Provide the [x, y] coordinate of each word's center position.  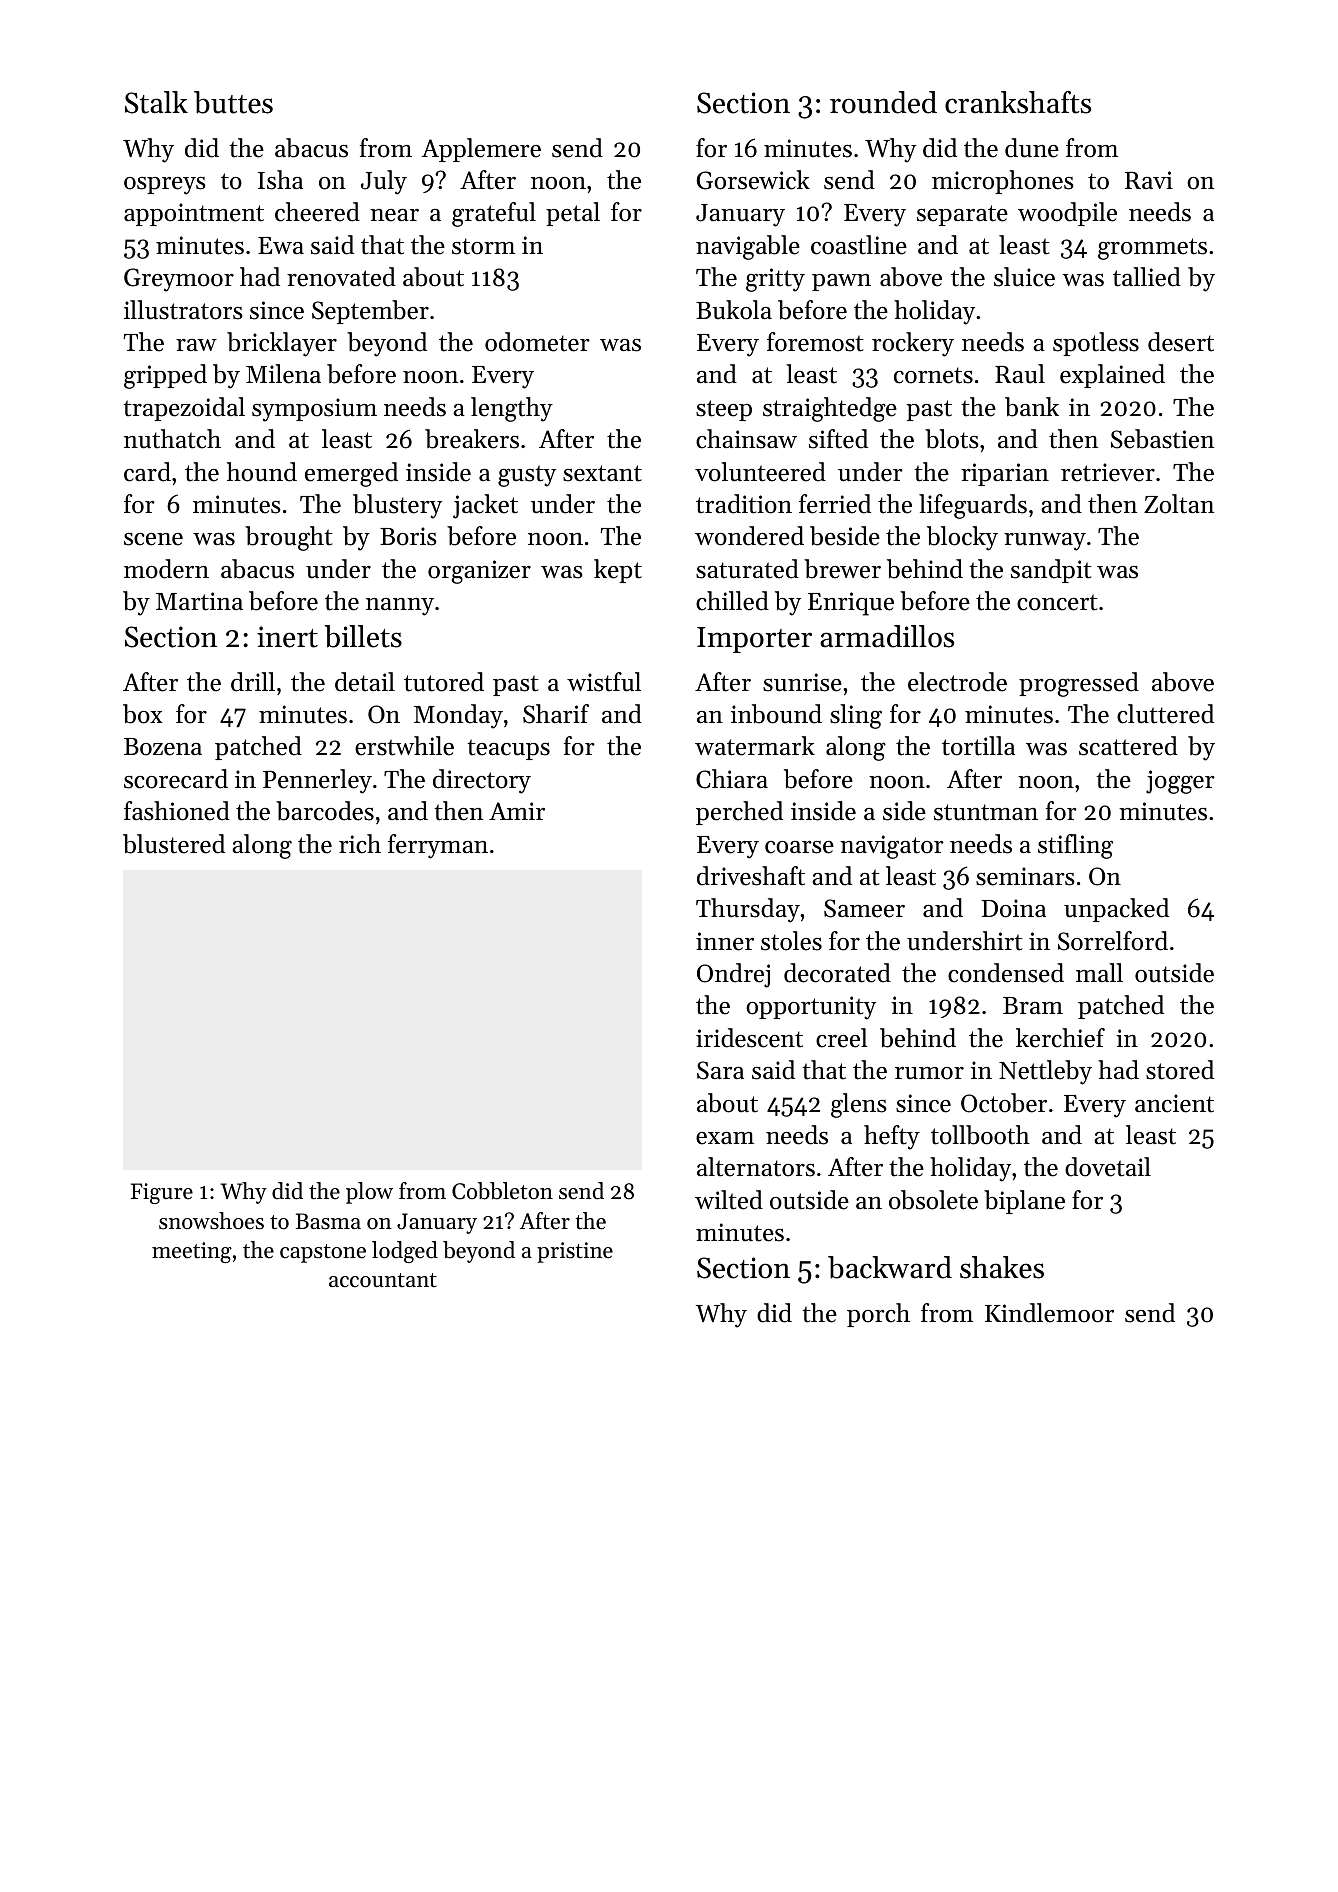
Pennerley [317, 781]
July [384, 182]
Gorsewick [753, 180]
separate [962, 215]
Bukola [734, 310]
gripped [165, 376]
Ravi [1149, 180]
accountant [383, 1280]
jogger [1180, 782]
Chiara [732, 779]
